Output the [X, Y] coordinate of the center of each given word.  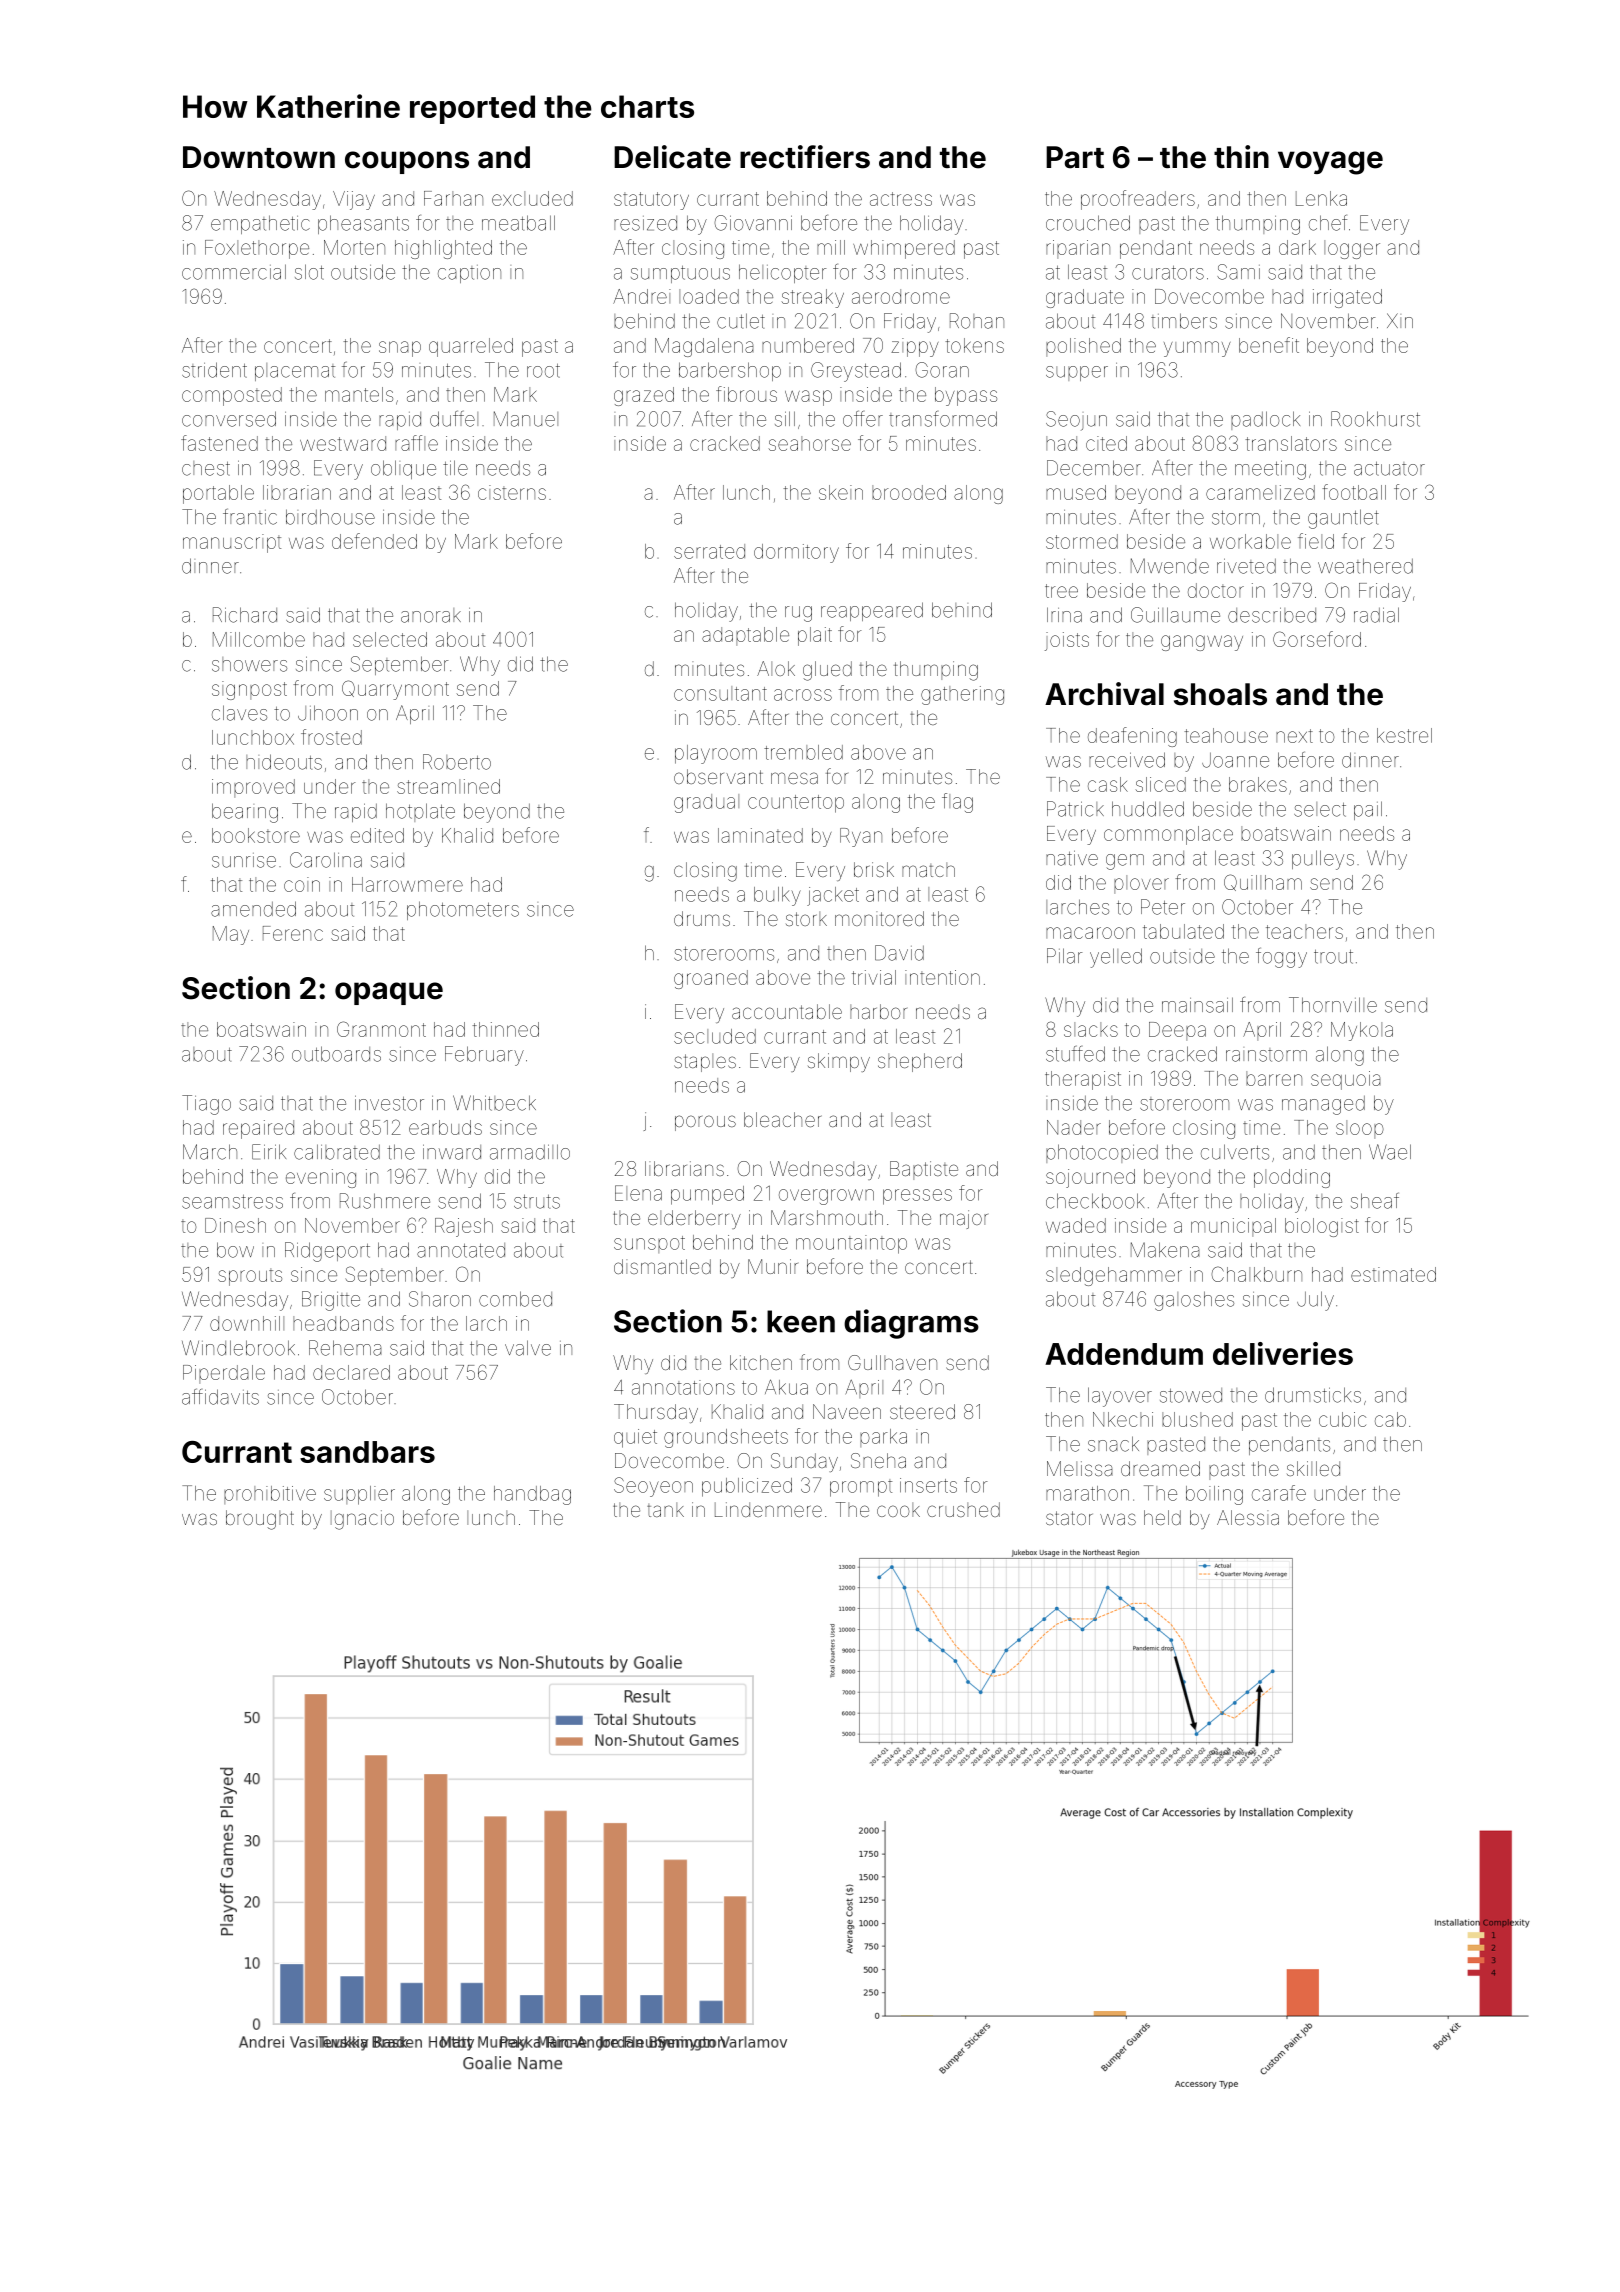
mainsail [1197, 1005]
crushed [963, 1509]
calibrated [337, 1152]
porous [705, 1123]
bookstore [256, 835]
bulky [777, 896]
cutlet [741, 321]
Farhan [453, 198]
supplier [359, 1495]
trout [1333, 957]
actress [901, 199]
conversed [229, 419]
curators [1168, 273]
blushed [1197, 1419]
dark [1297, 247]
